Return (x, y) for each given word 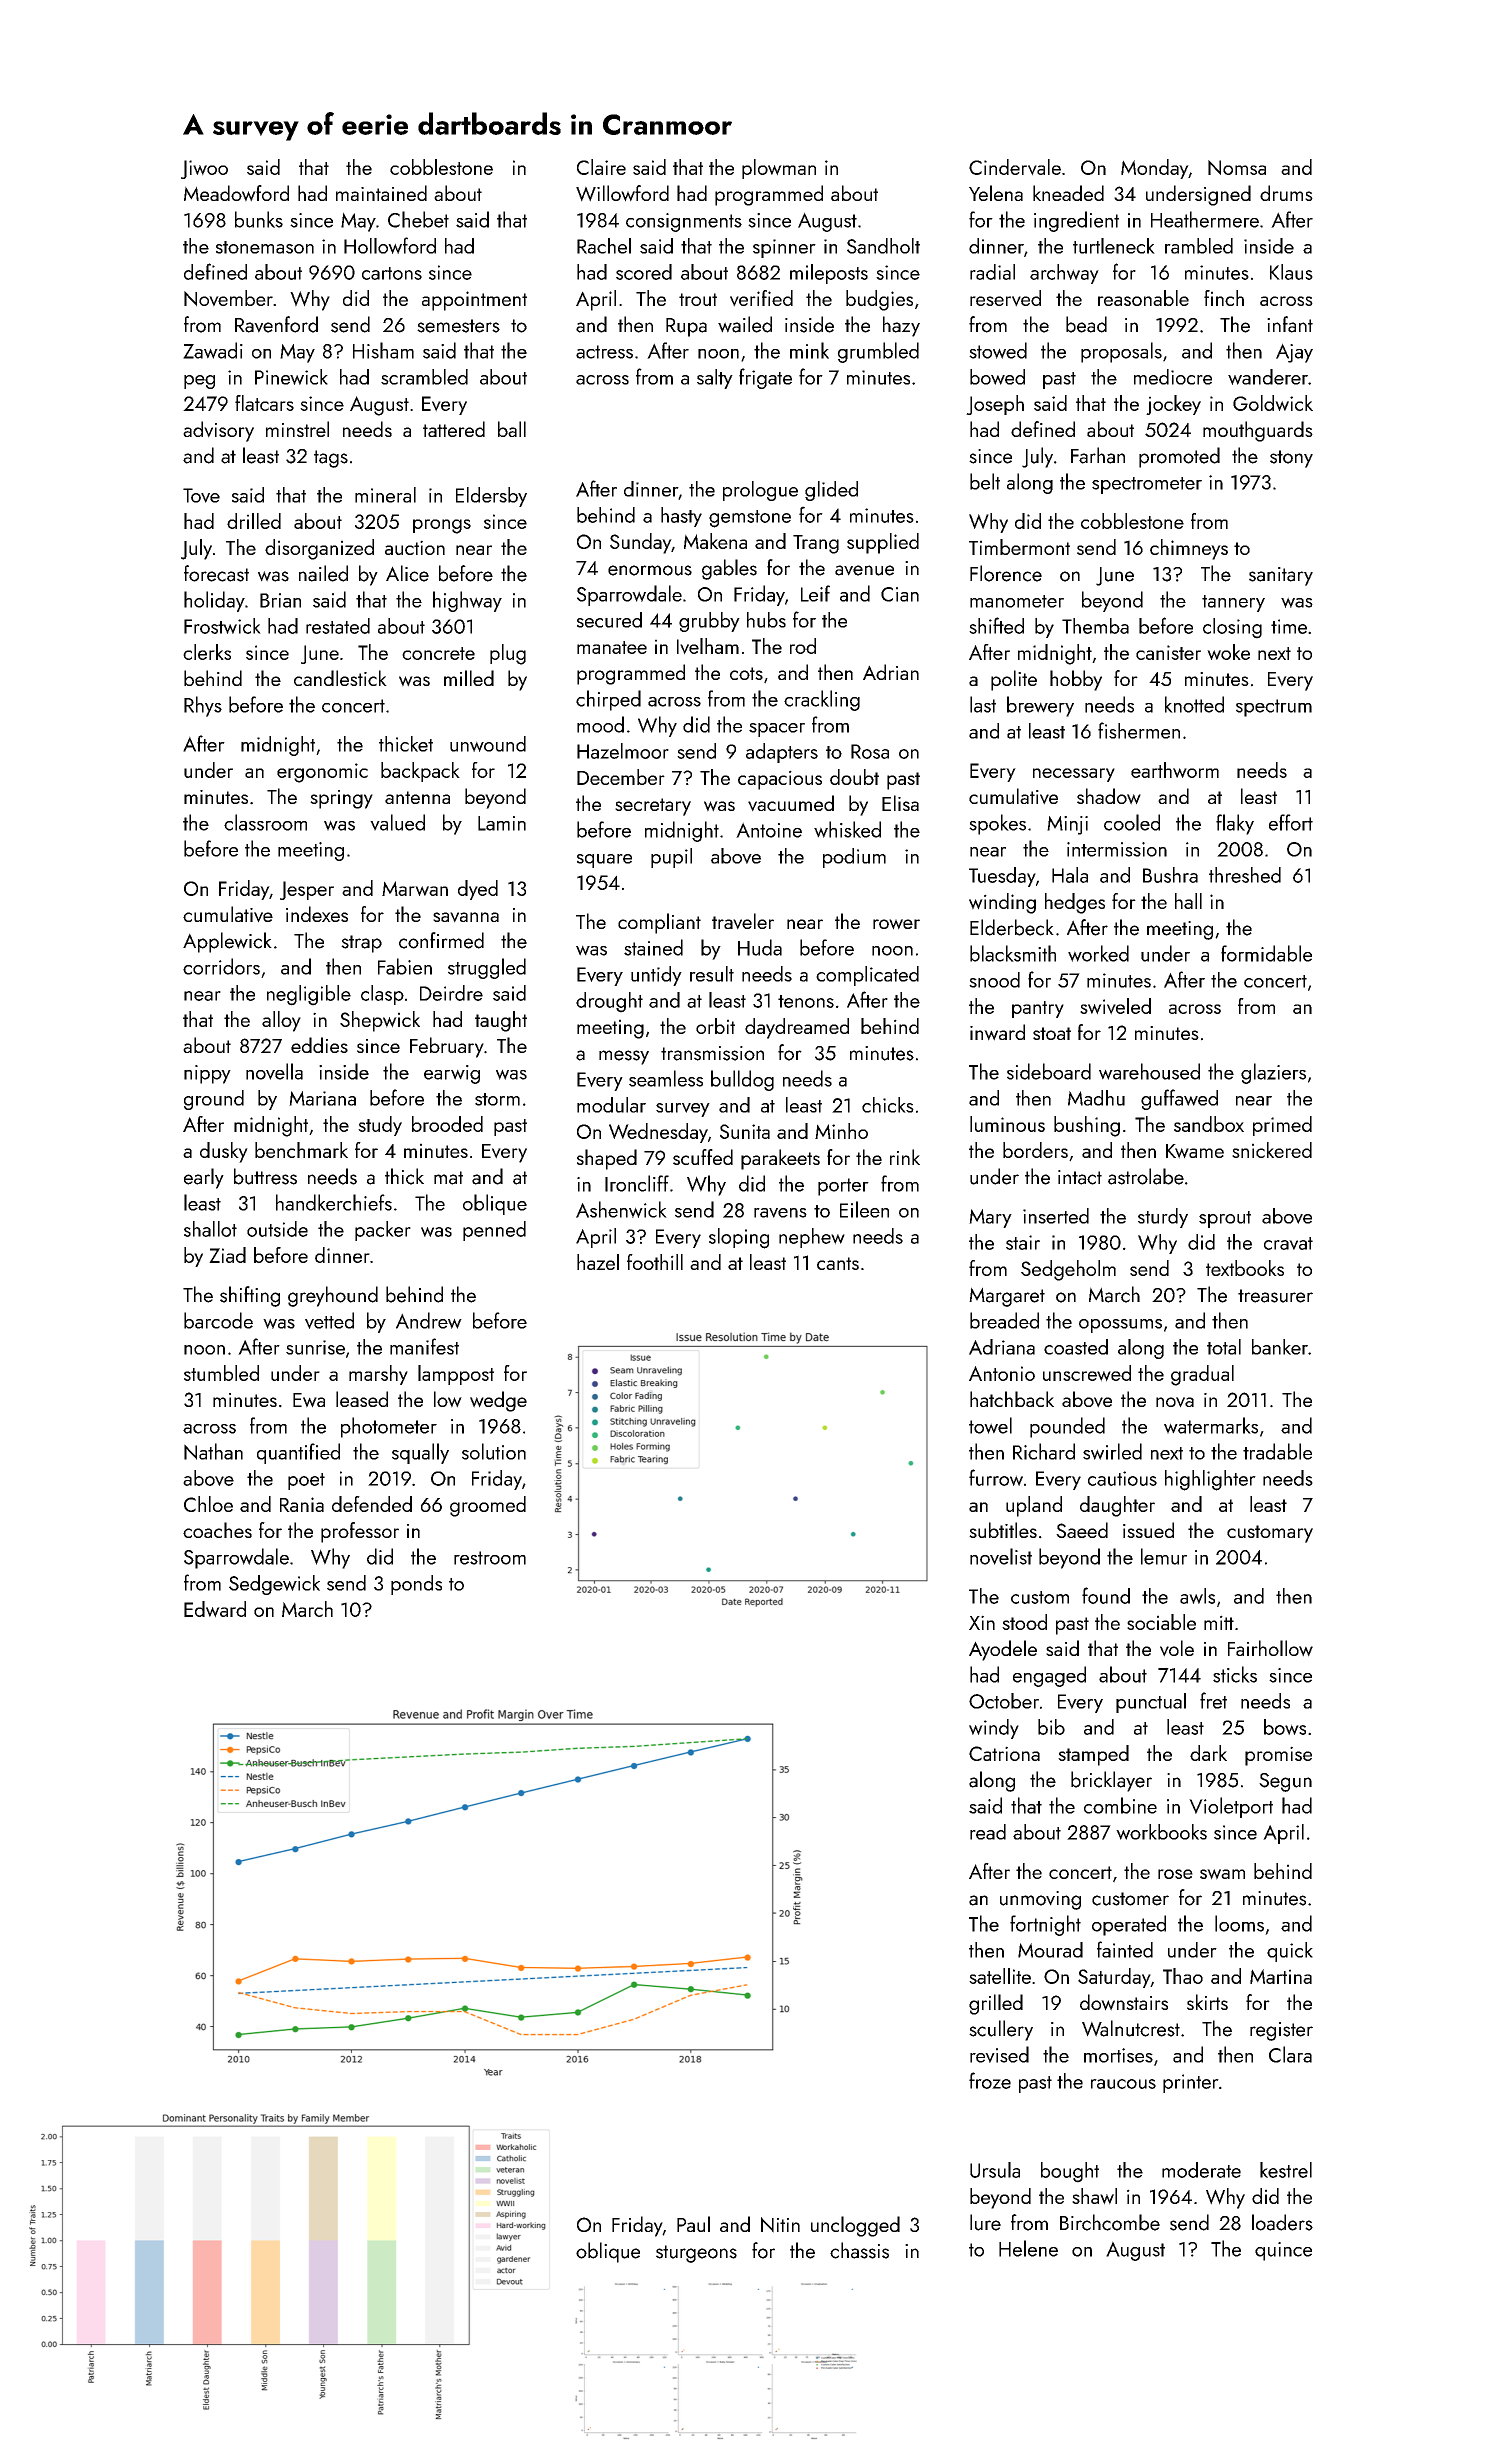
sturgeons (696, 2254)
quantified (298, 1453)
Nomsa (1237, 167)
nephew (812, 1238)
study (380, 1126)
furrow (996, 1477)
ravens (780, 1213)
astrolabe (1146, 1176)
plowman (779, 169)
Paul (693, 2224)
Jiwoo (204, 169)
